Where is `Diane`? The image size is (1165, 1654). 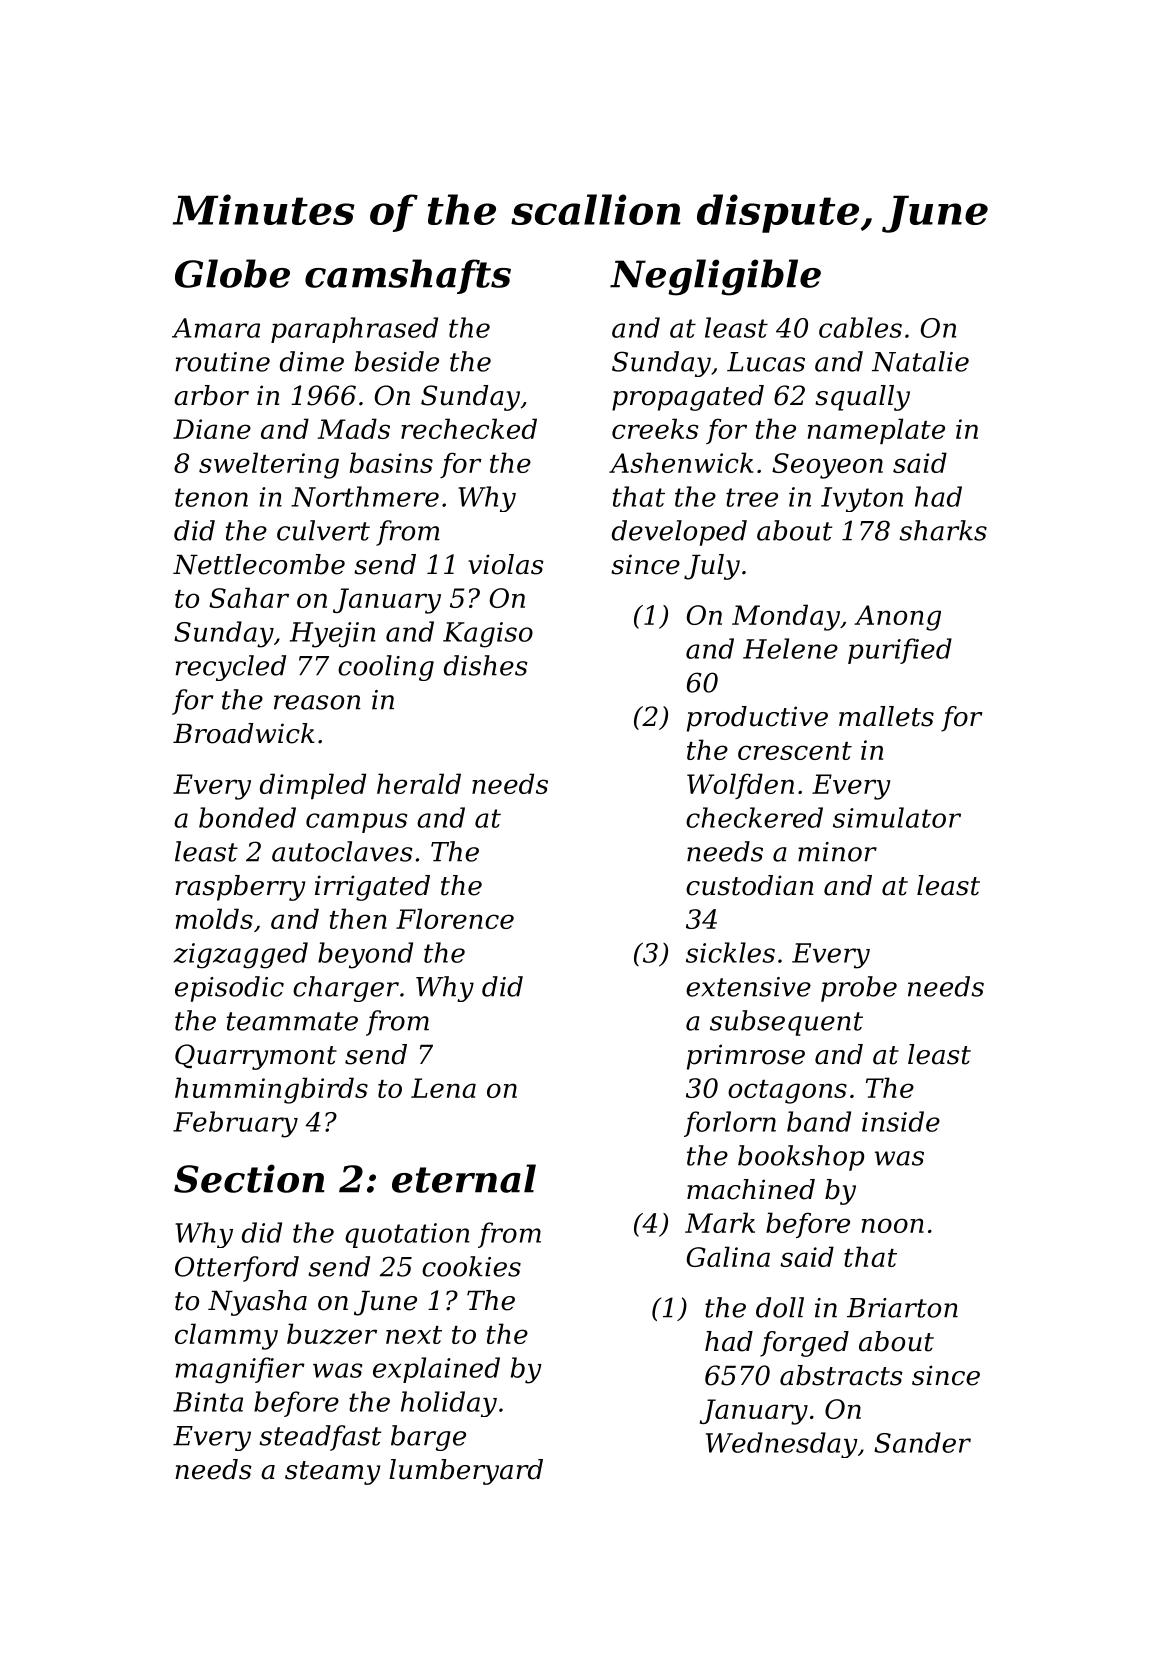
Diane is located at coordinates (212, 429).
